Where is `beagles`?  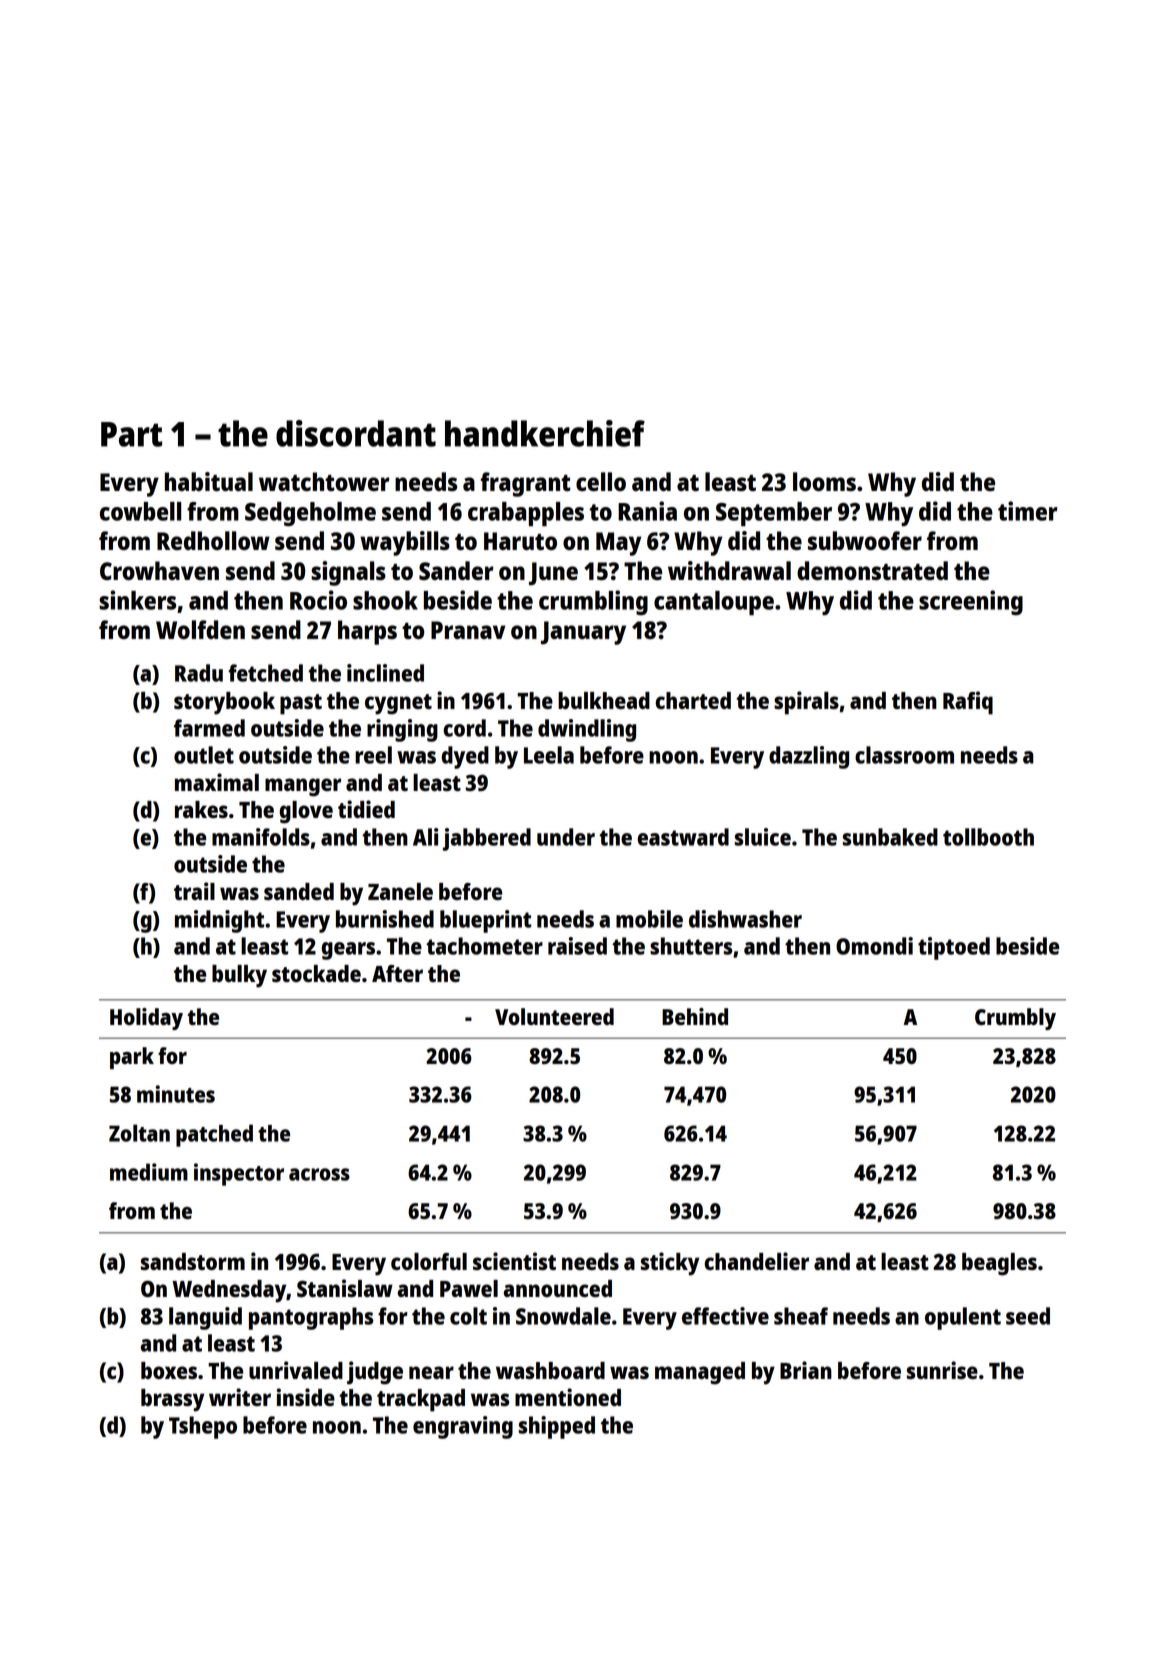 beagles is located at coordinates (999, 1264).
